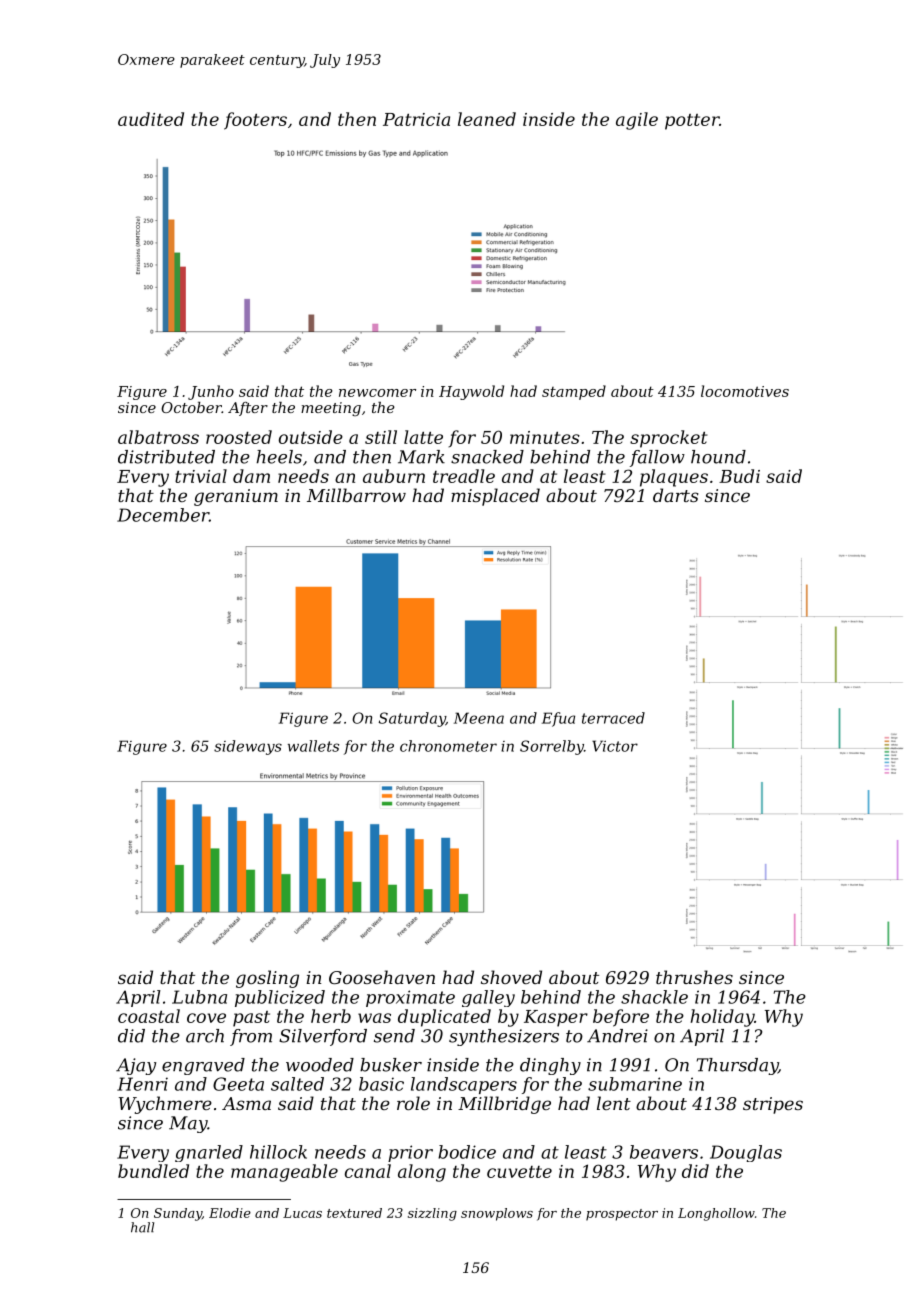 The width and height of the image is (924, 1314). What do you see at coordinates (448, 746) in the image?
I see `chronometer` at bounding box center [448, 746].
